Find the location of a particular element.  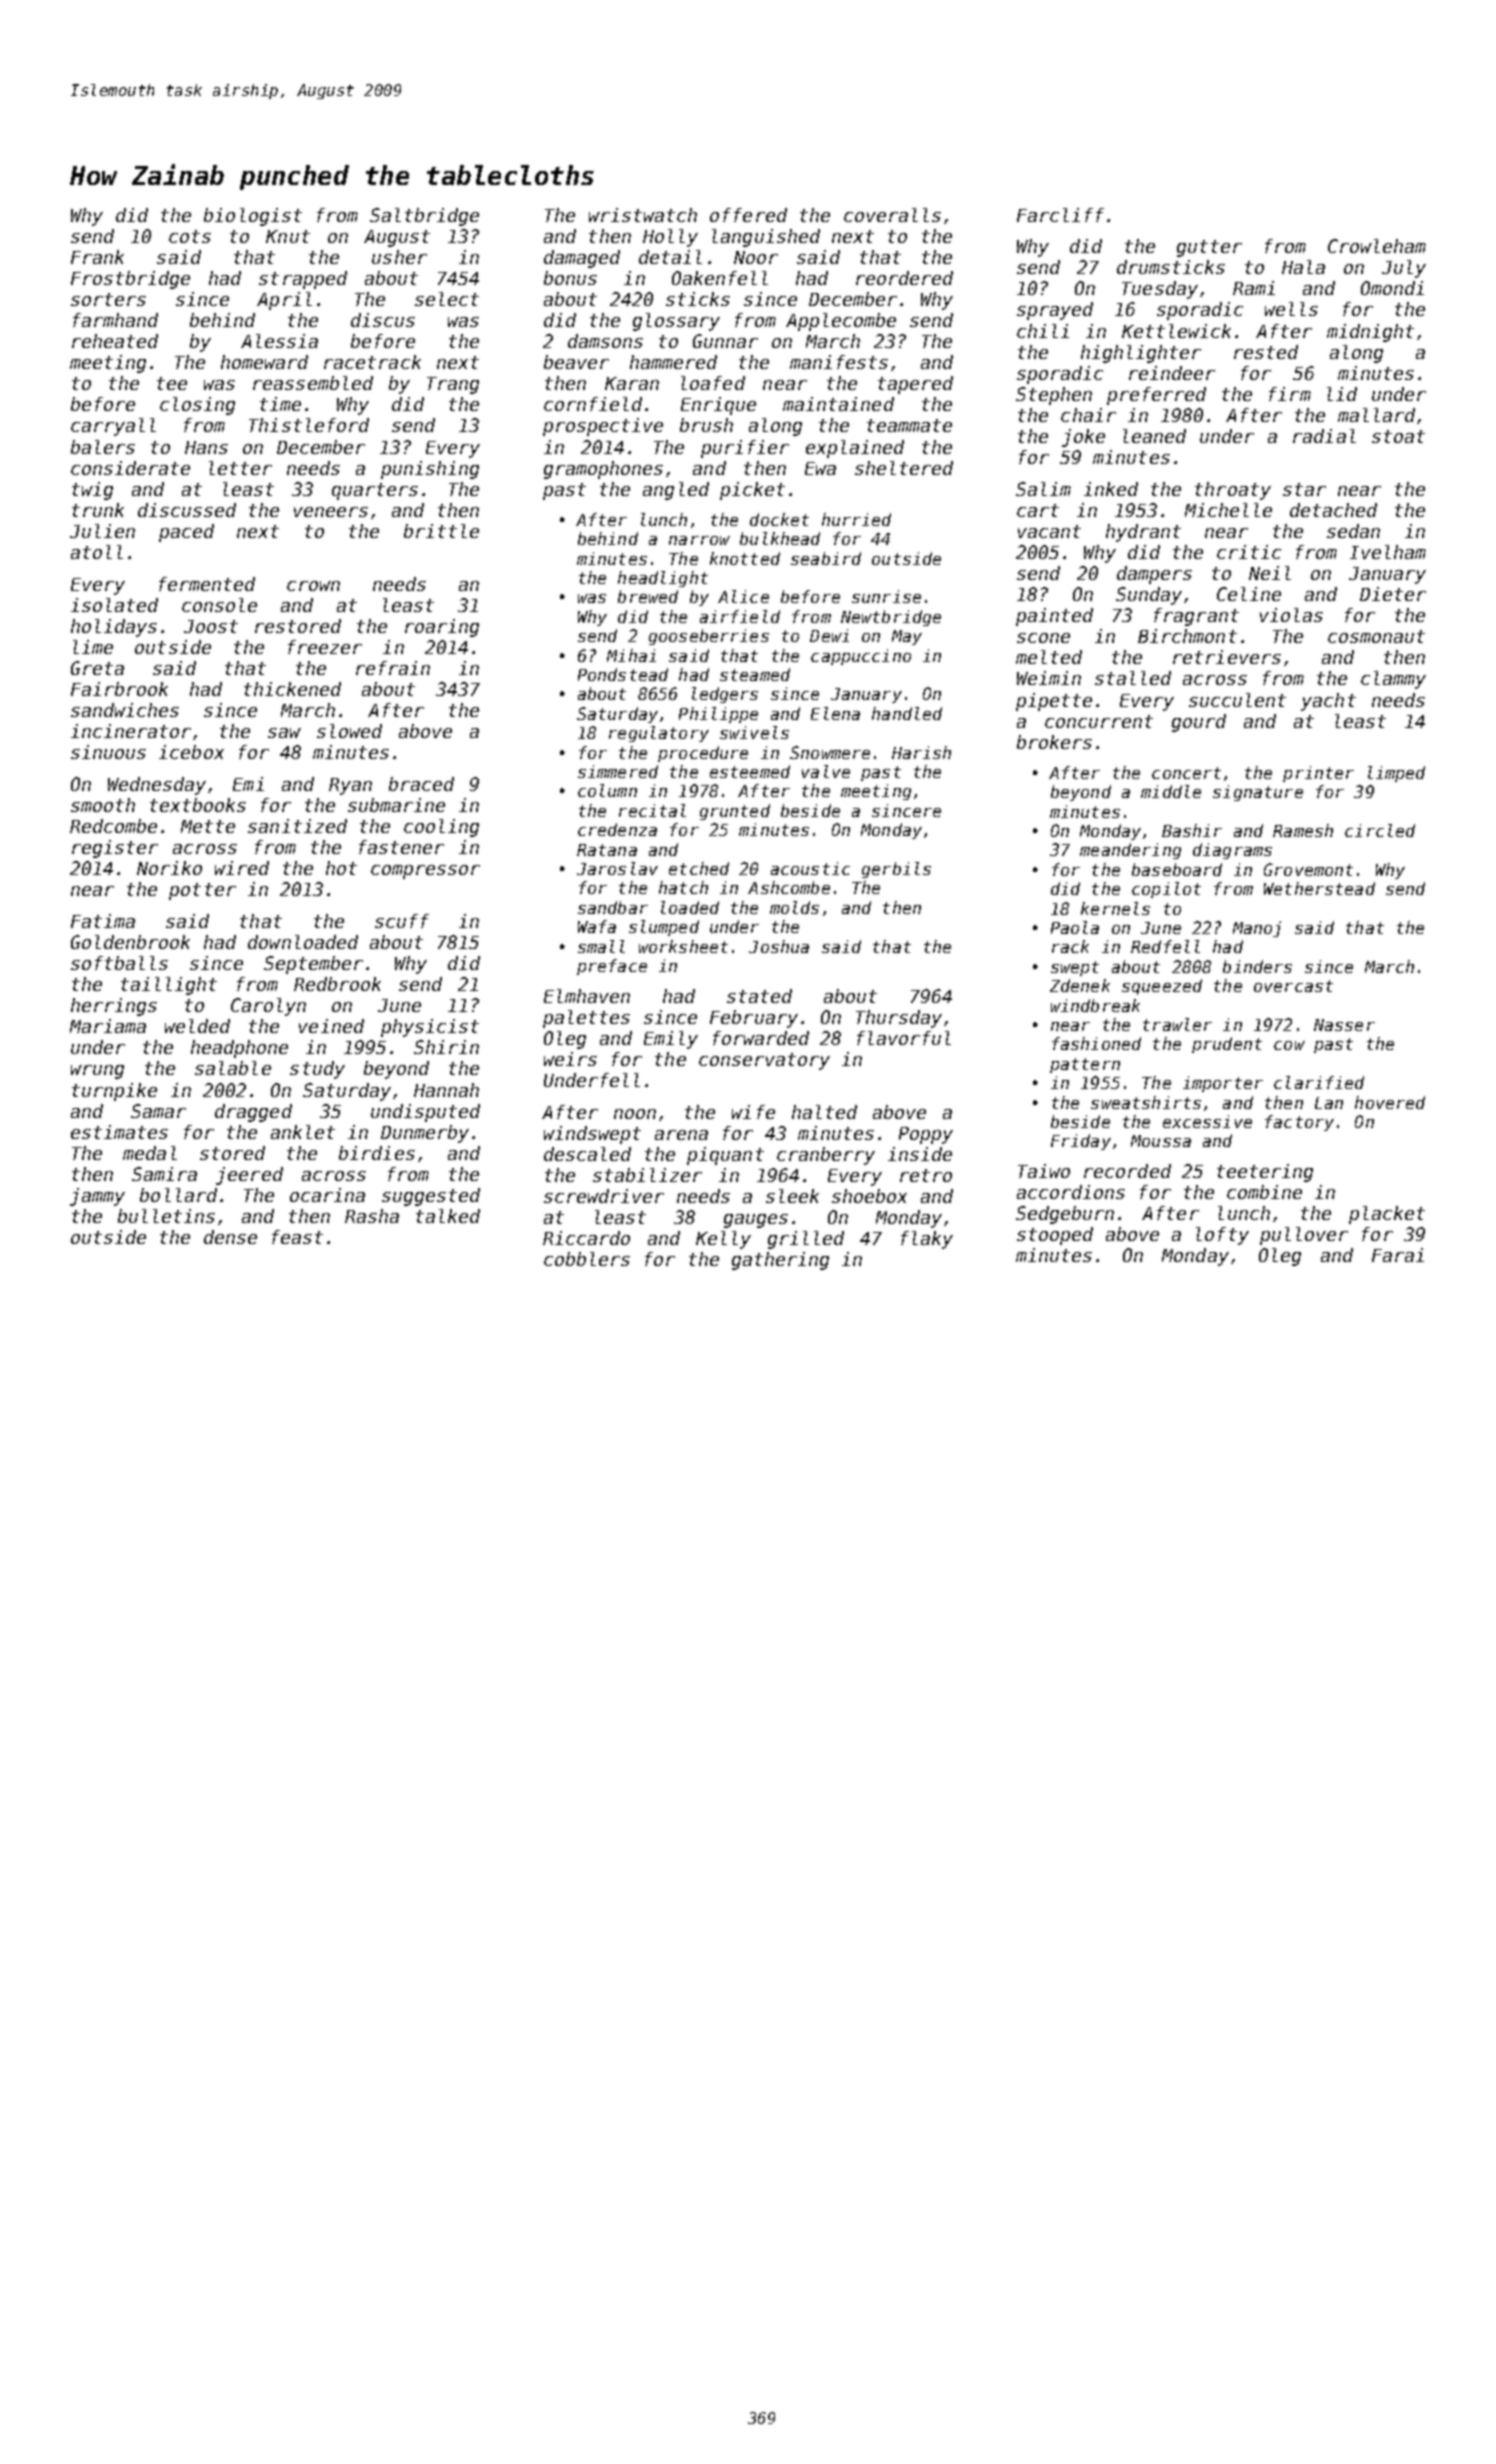

cappuccino is located at coordinates (861, 657).
